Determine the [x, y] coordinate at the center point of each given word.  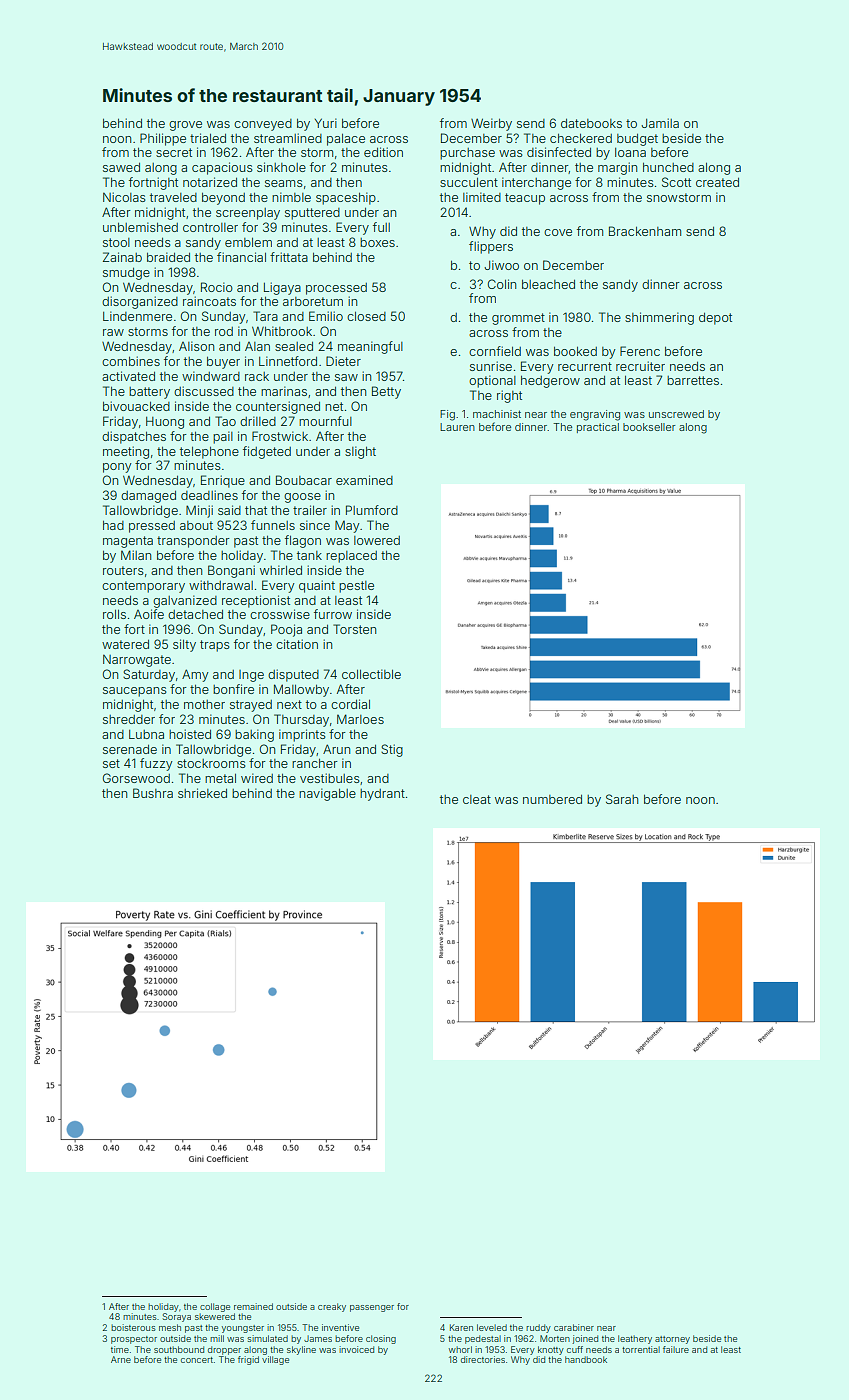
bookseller [649, 427]
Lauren [457, 427]
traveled [173, 197]
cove [558, 232]
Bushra [153, 793]
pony [117, 468]
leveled [492, 1327]
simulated [267, 1338]
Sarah [622, 799]
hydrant [382, 795]
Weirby [491, 124]
